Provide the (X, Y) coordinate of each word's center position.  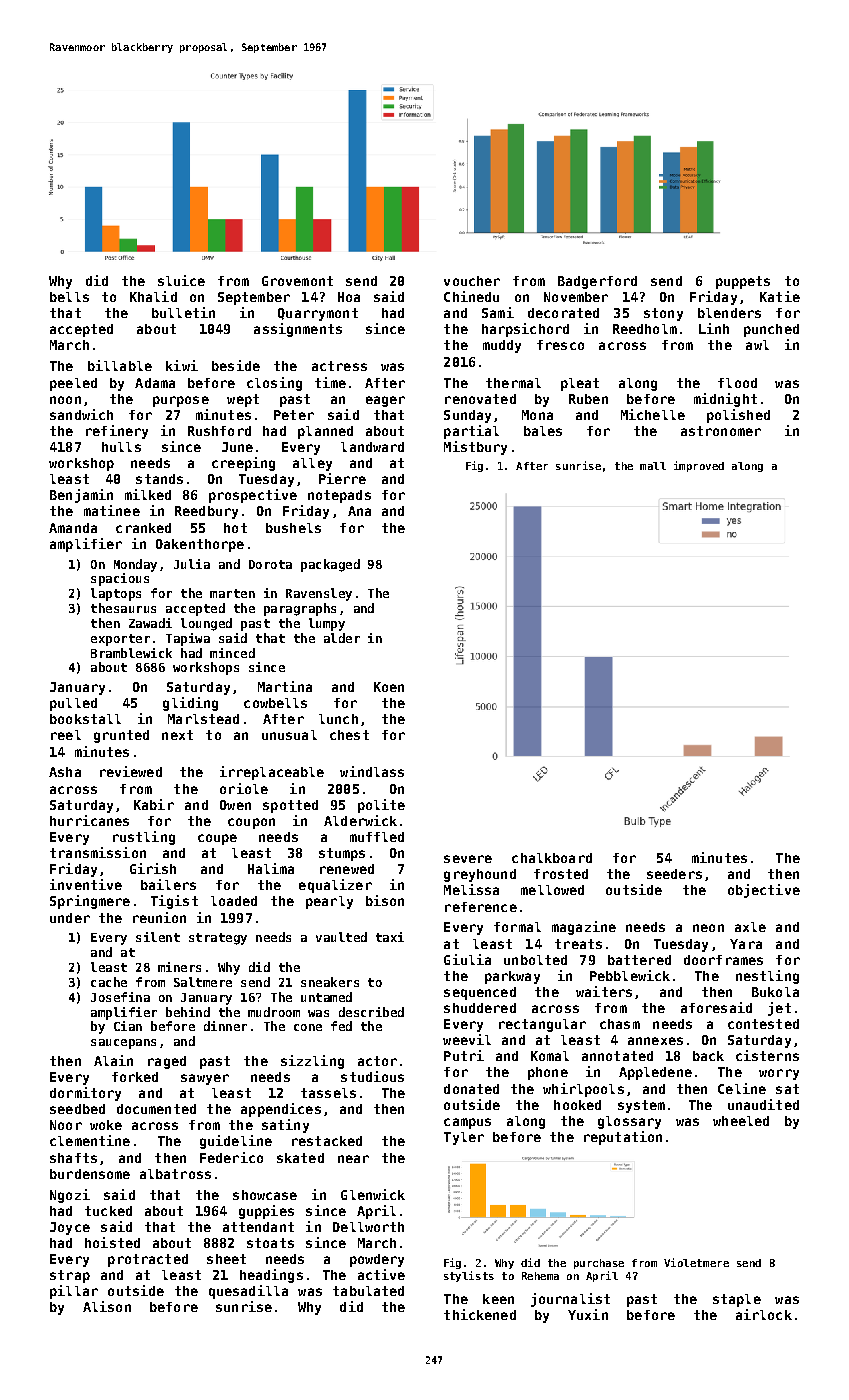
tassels (328, 1093)
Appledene (655, 1073)
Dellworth (368, 1227)
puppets (743, 282)
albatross (175, 1174)
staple (737, 1300)
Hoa (349, 297)
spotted (290, 806)
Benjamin (81, 496)
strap (70, 1276)
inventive (86, 884)
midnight (725, 400)
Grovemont (297, 281)
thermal (513, 383)
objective (764, 891)
